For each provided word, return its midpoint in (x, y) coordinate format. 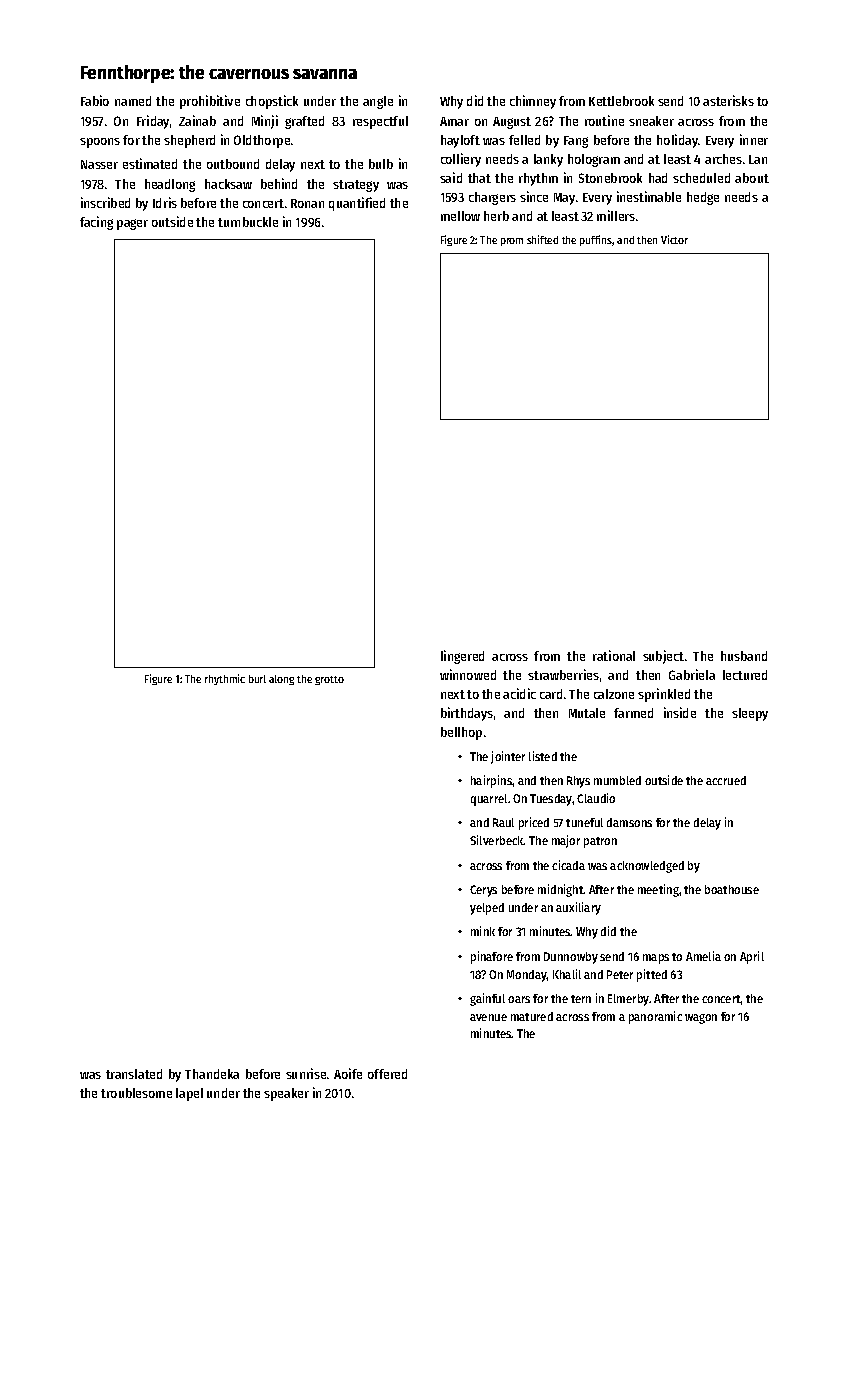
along (281, 680)
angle (378, 102)
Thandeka (212, 1074)
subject (663, 657)
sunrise (306, 1073)
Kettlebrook (621, 101)
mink (483, 931)
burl (257, 679)
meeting (658, 890)
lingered (462, 657)
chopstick (272, 102)
